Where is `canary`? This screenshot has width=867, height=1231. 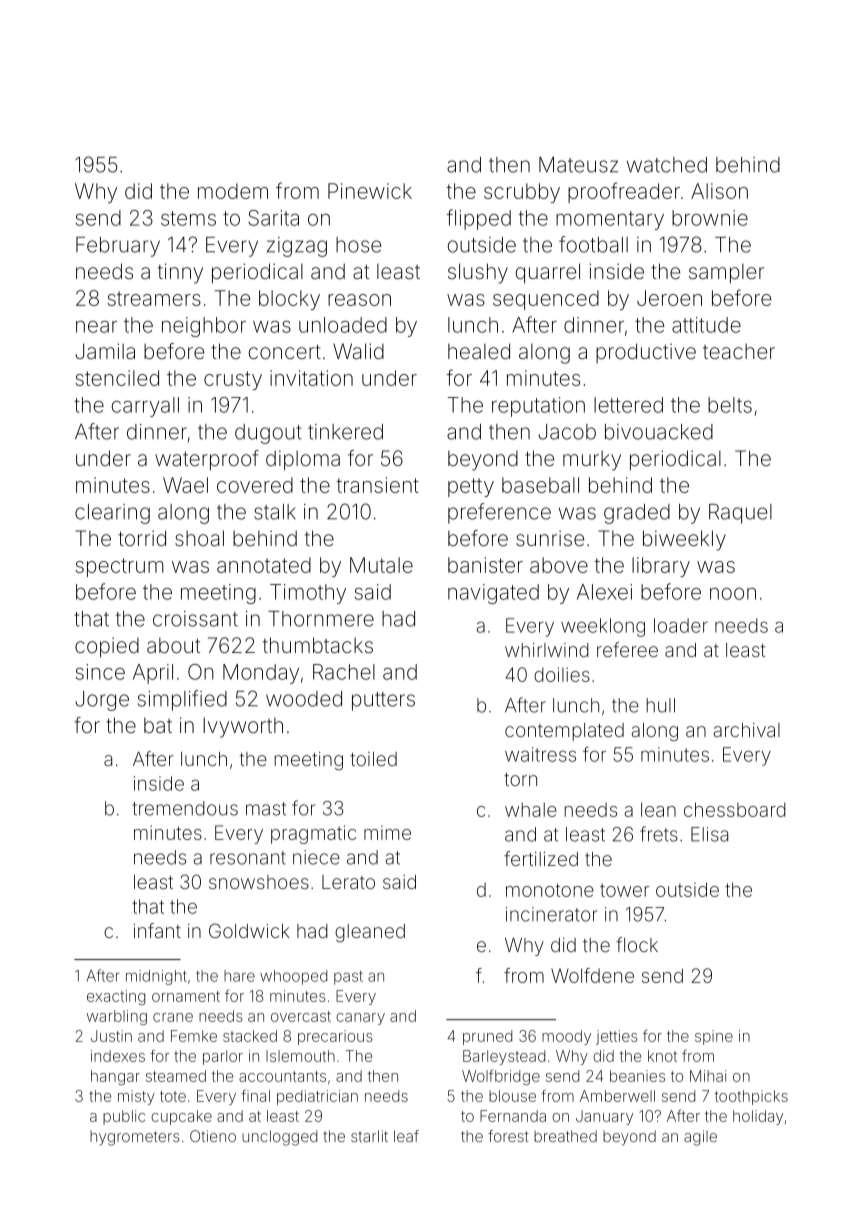 canary is located at coordinates (360, 1019).
